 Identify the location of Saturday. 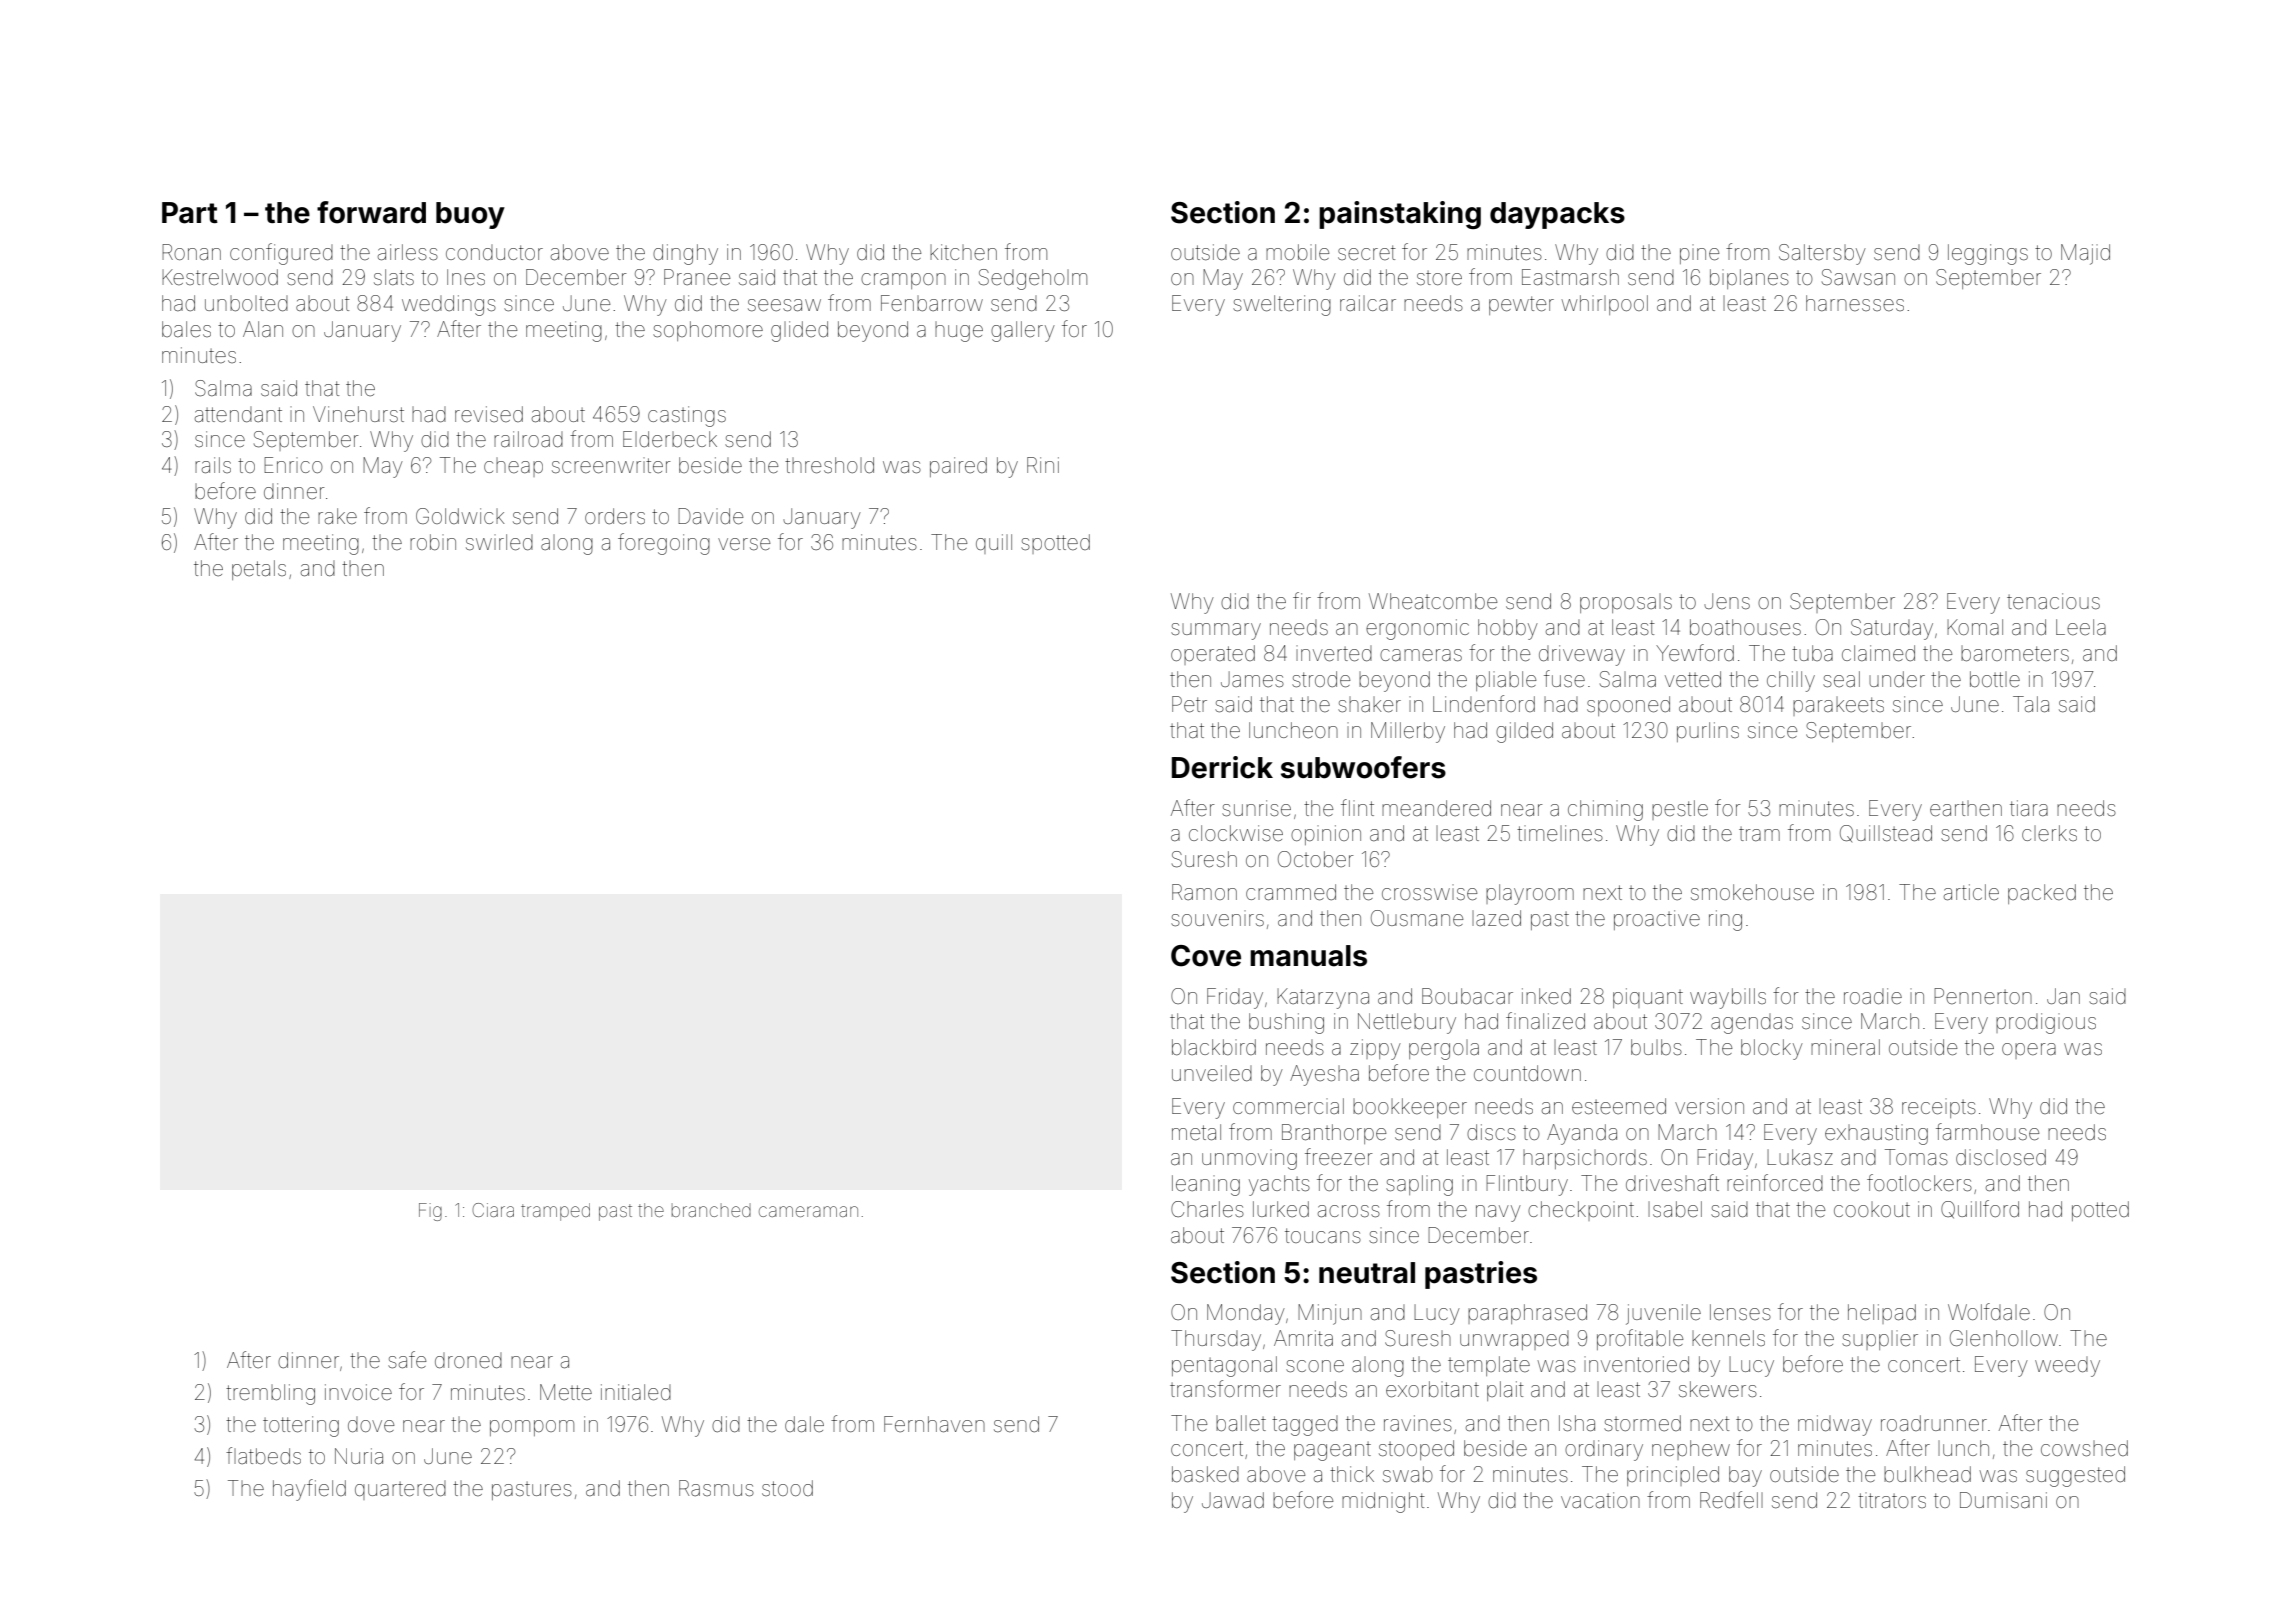
(1892, 629).
